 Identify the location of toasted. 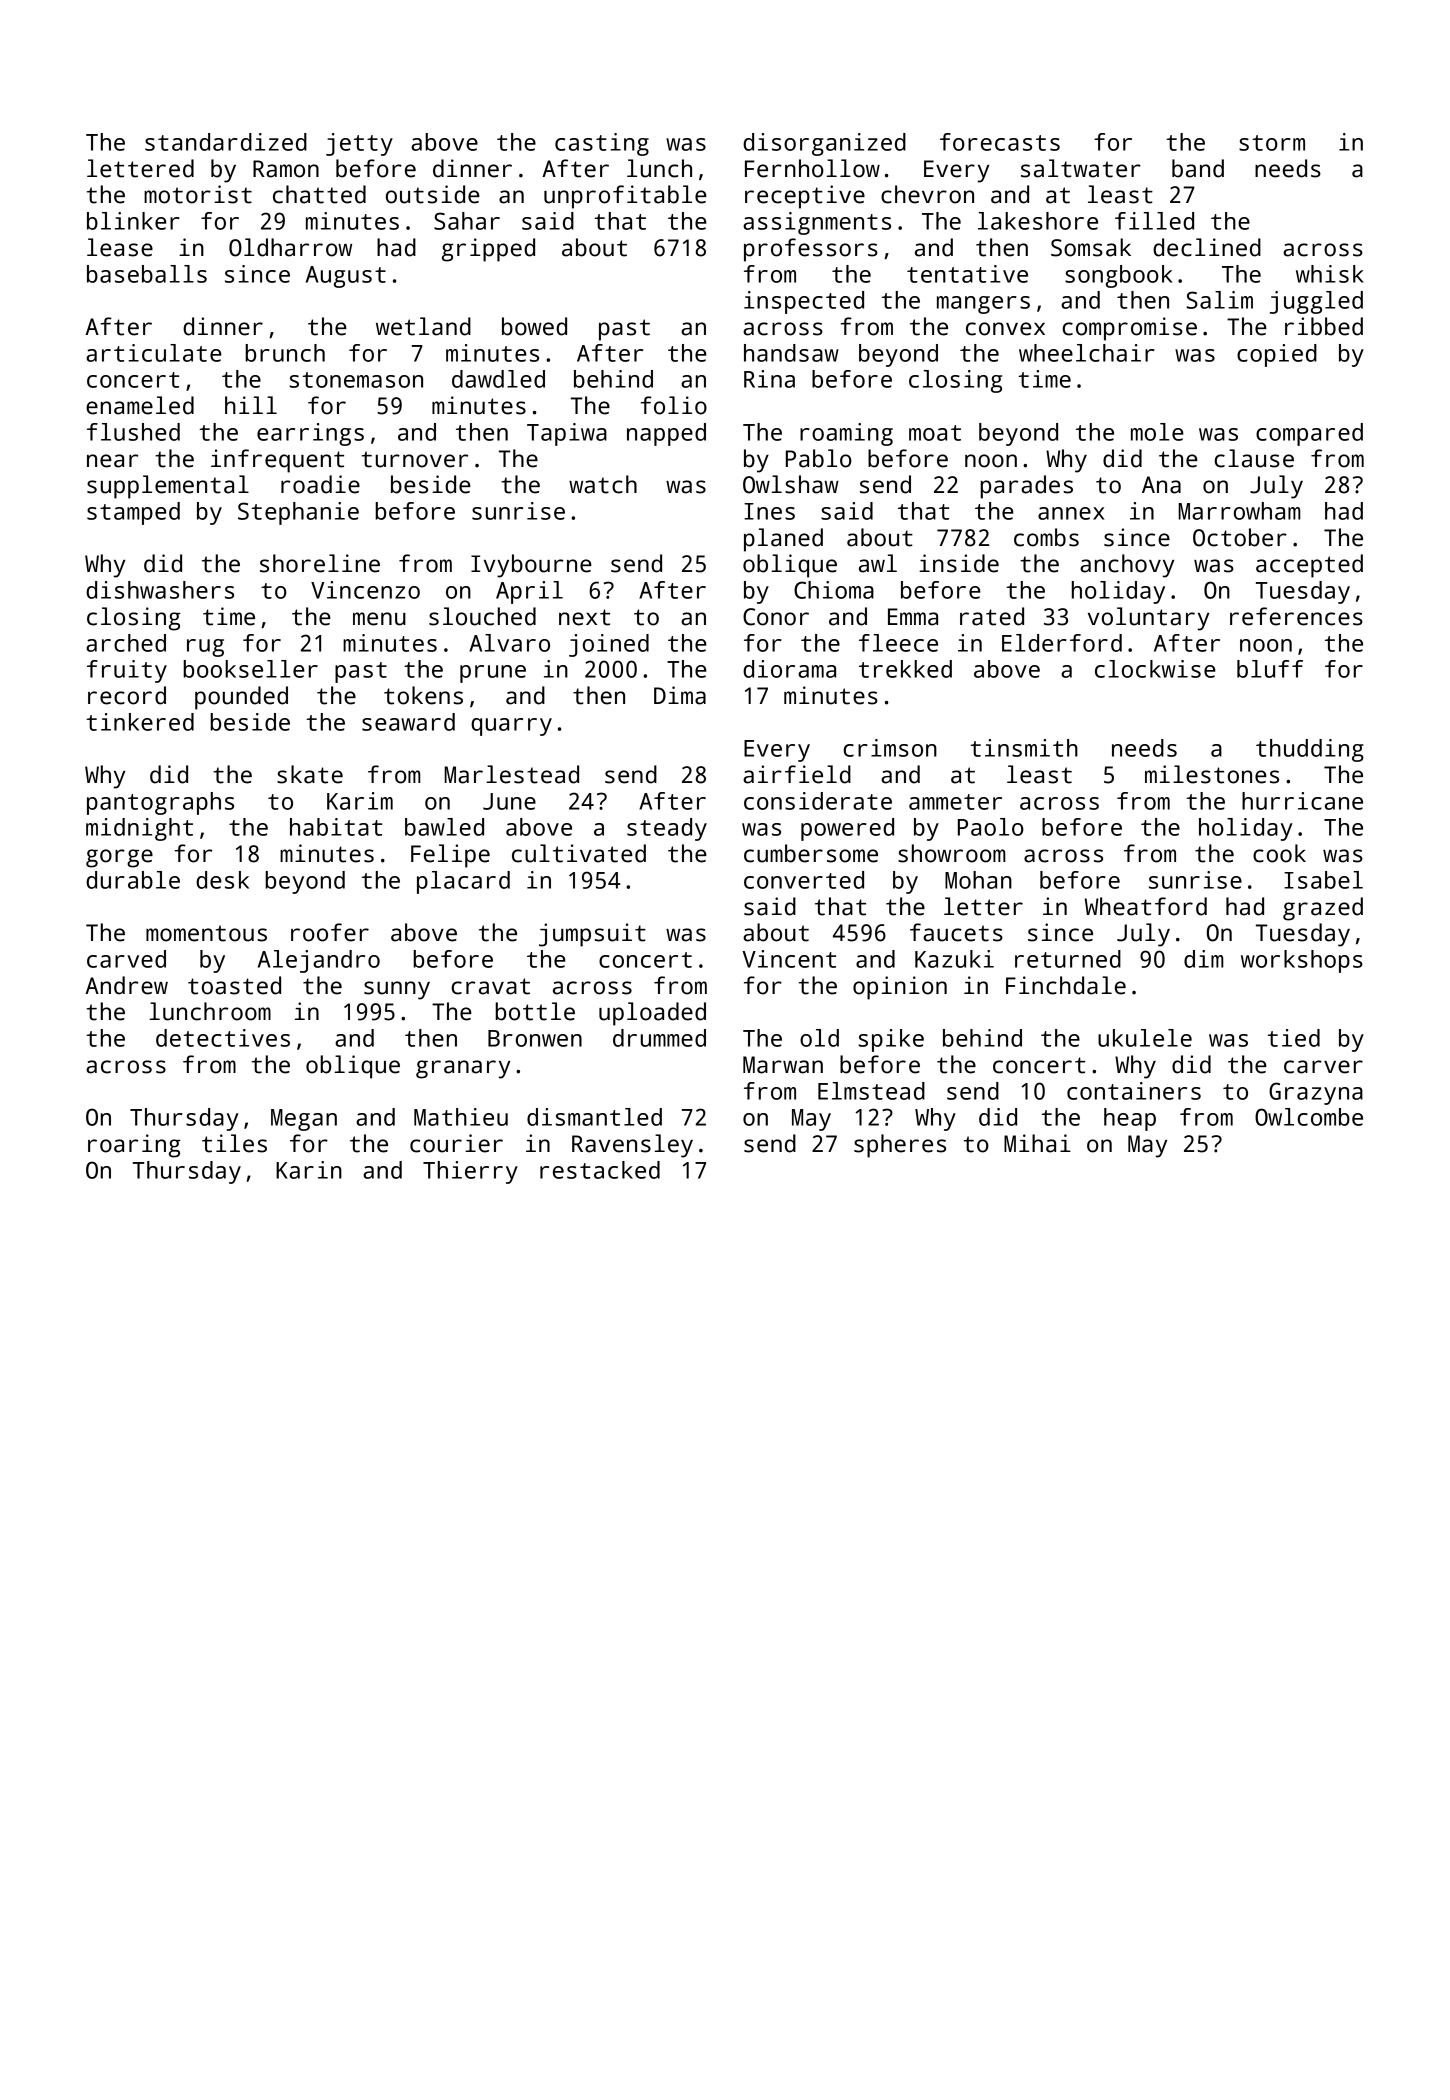
(234, 985).
